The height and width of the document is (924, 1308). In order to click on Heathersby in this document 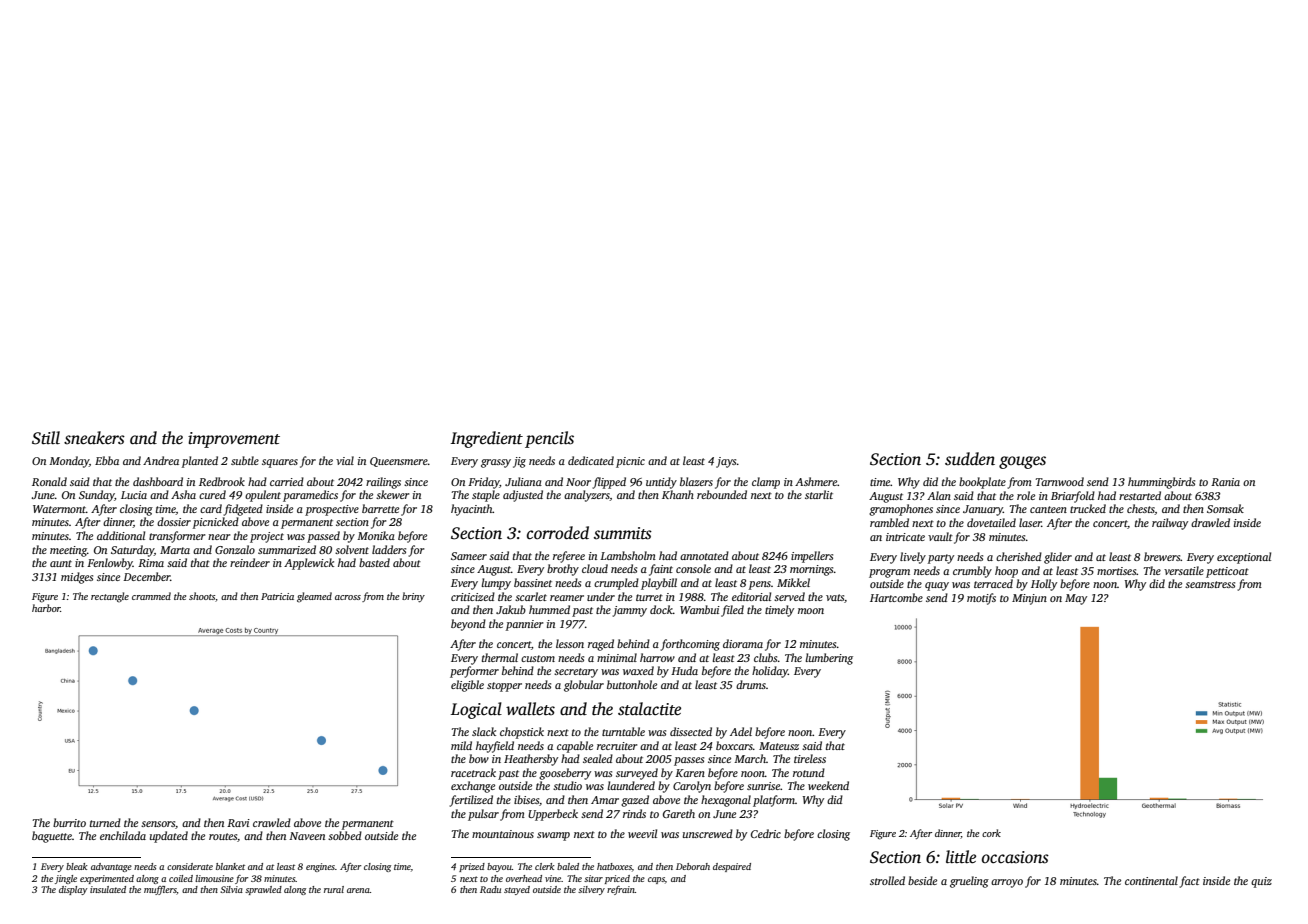, I will do `click(531, 760)`.
